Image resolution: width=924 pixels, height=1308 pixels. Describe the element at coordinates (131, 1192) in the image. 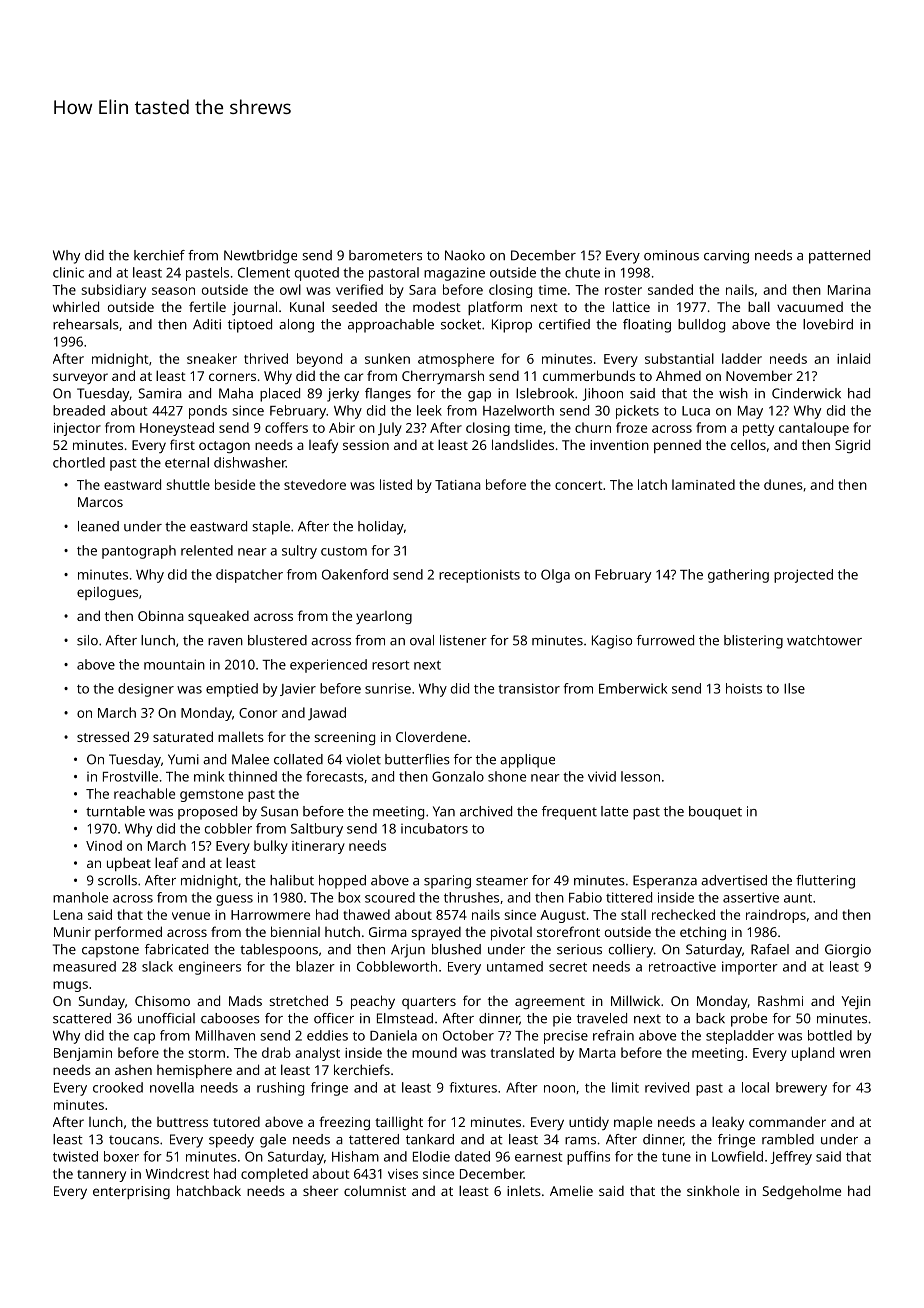

I see `enterprising` at that location.
